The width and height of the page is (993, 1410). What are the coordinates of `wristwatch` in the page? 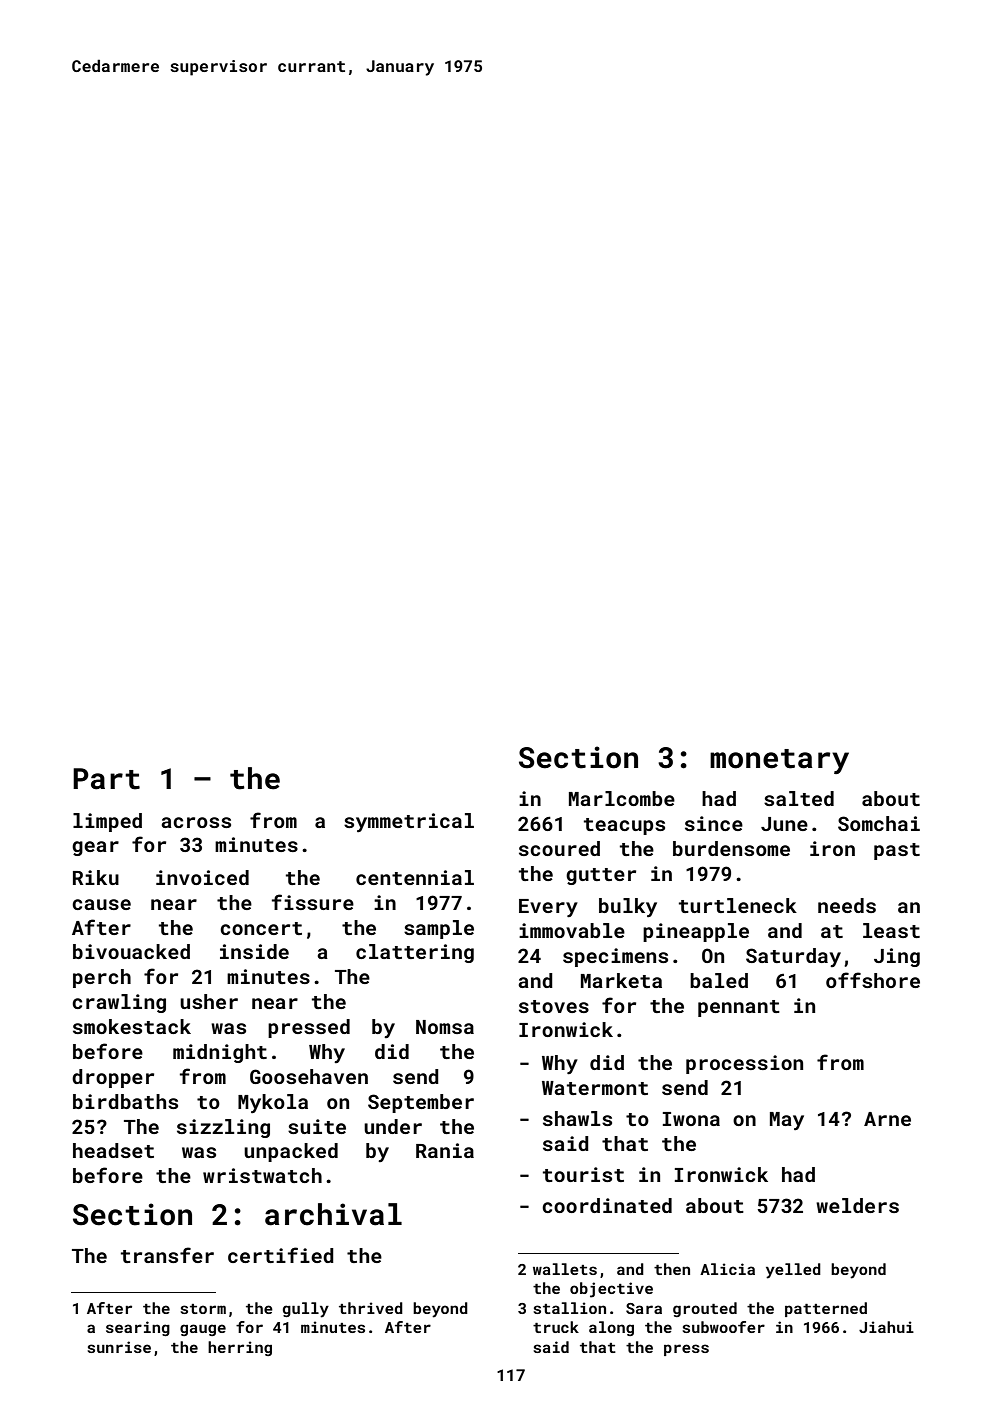 It's located at (262, 1175).
